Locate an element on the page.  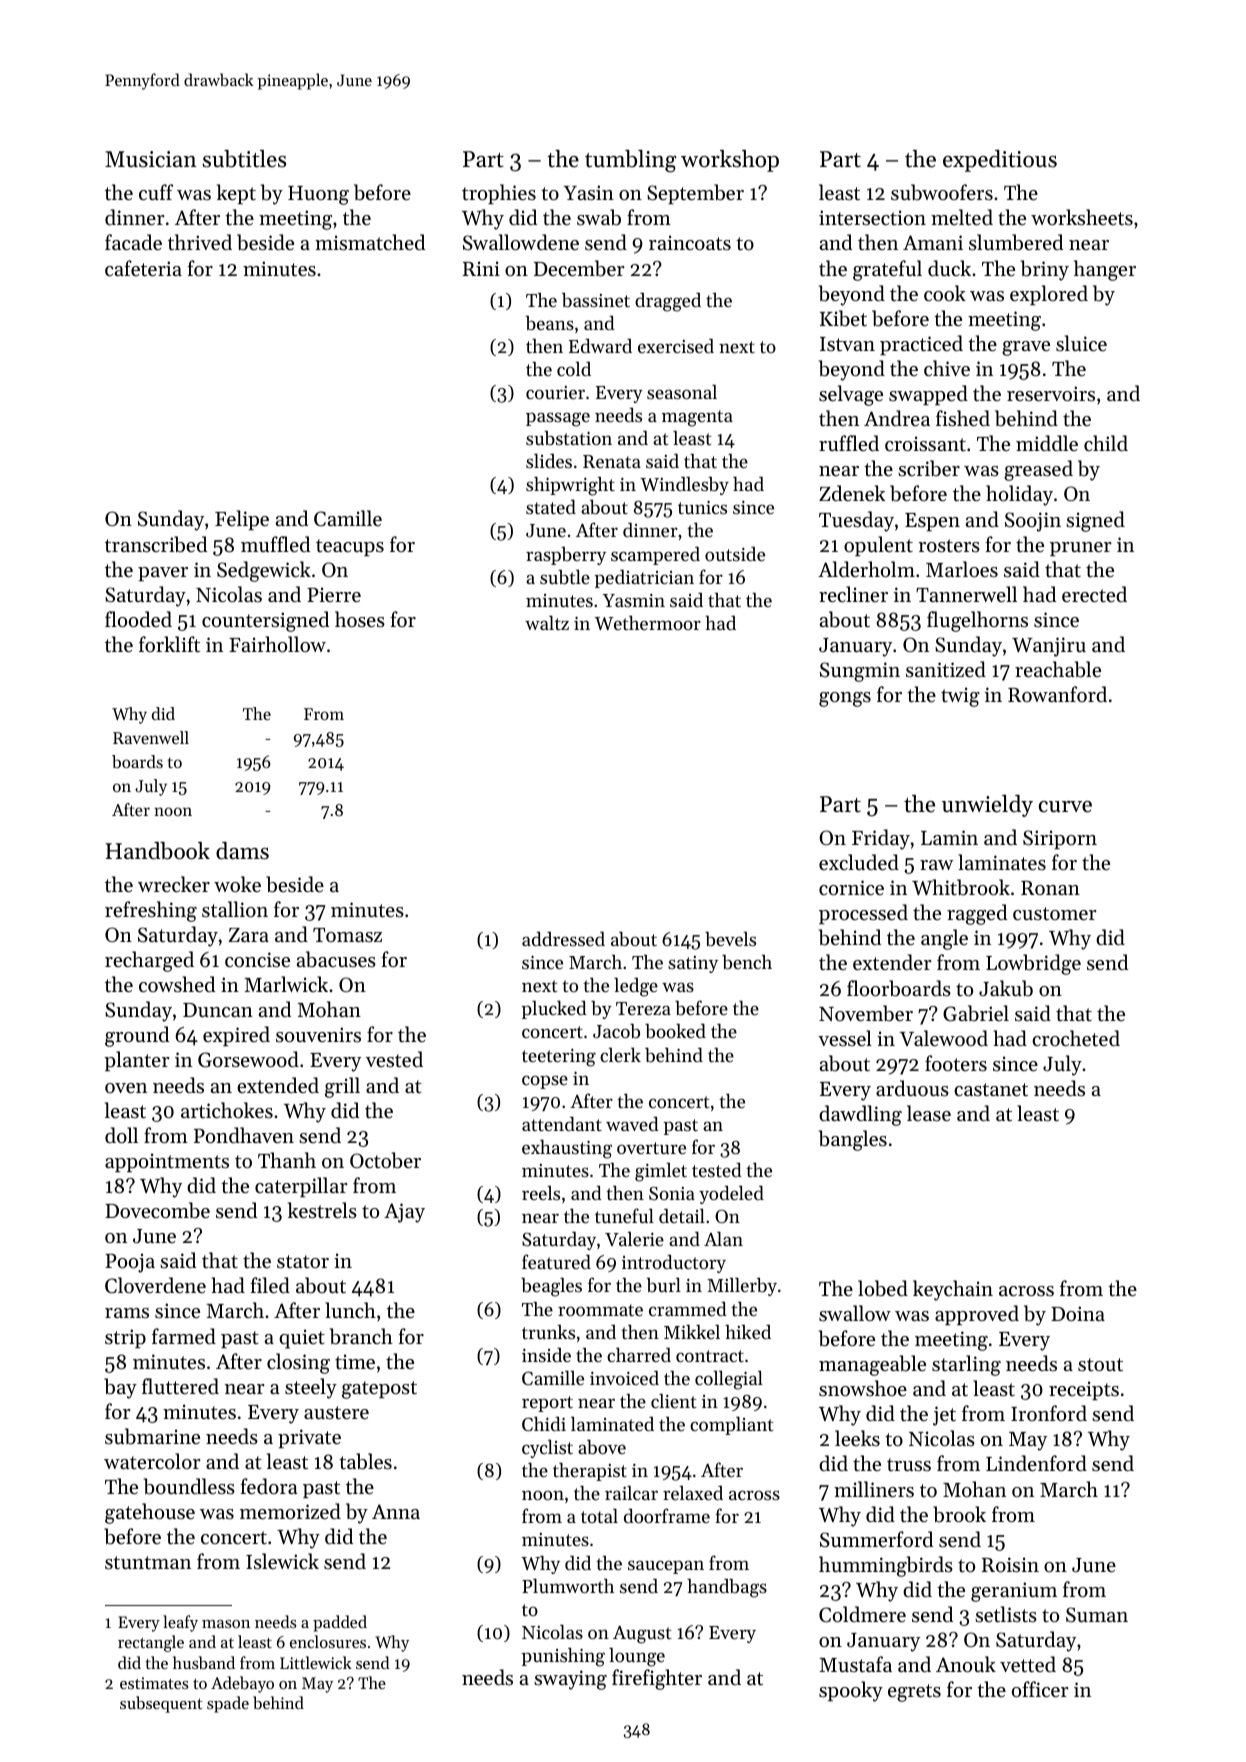
featured is located at coordinates (556, 1261).
